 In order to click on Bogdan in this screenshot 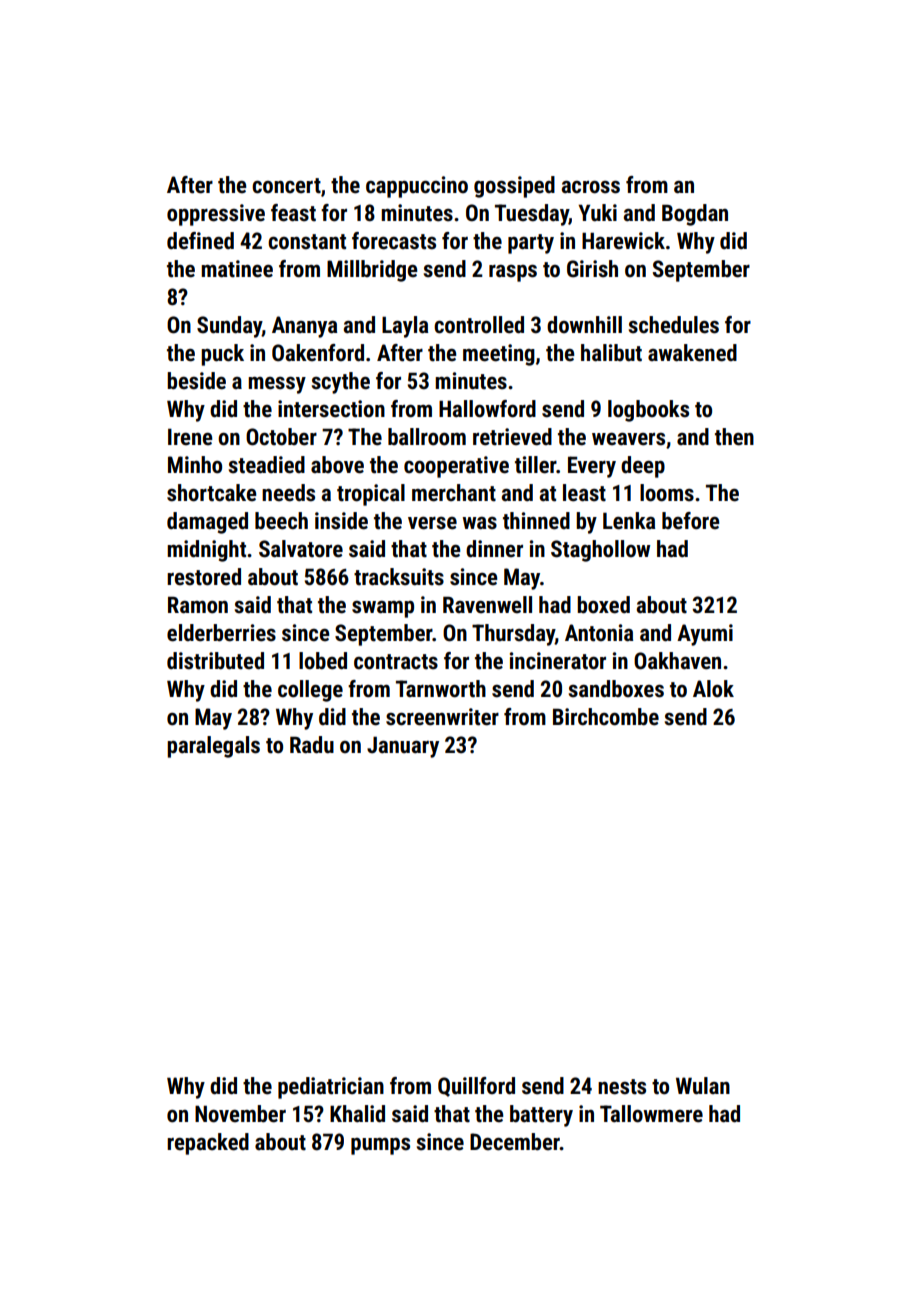, I will do `click(695, 215)`.
